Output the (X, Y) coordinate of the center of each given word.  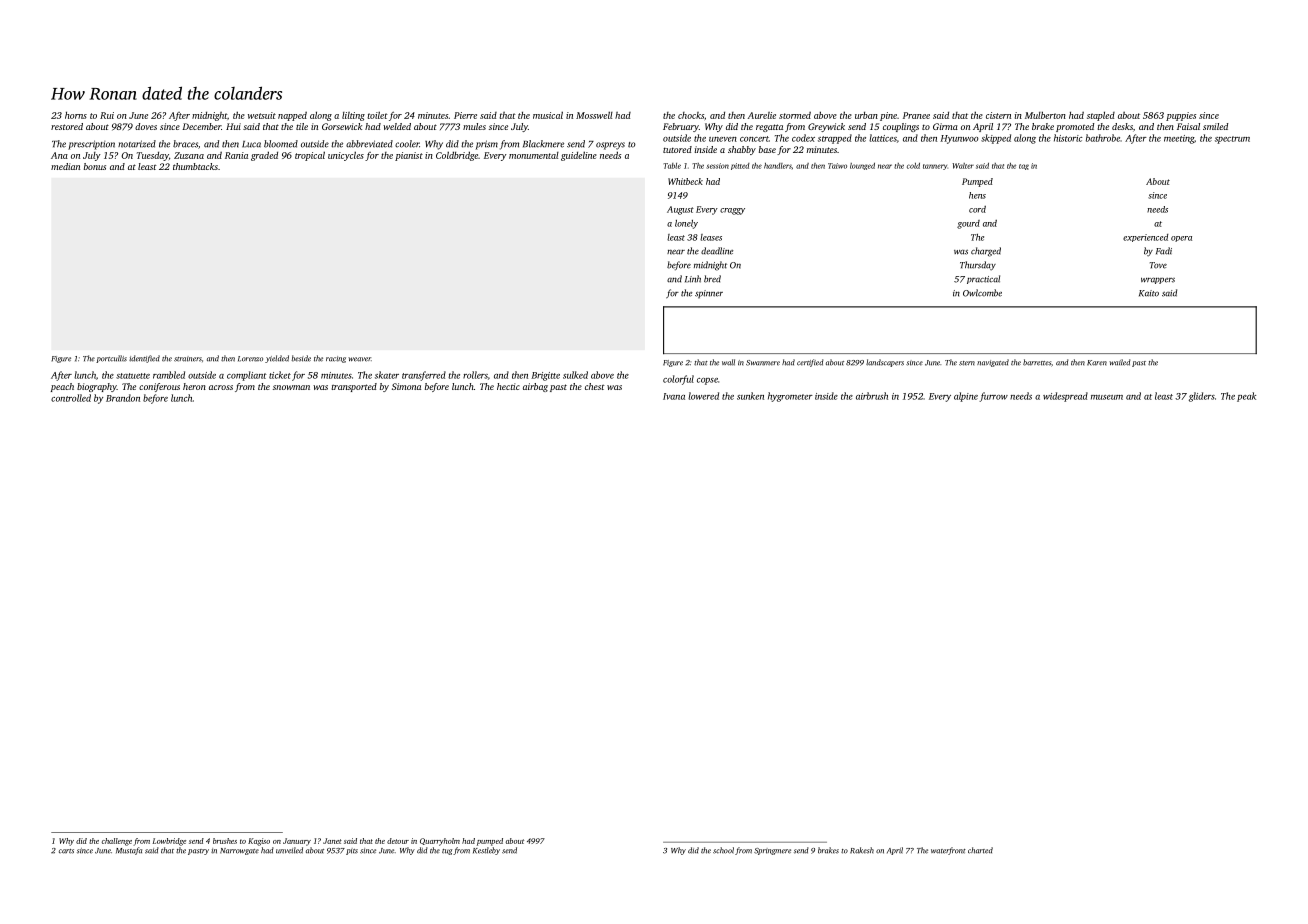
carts (66, 851)
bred (712, 279)
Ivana (674, 396)
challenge (117, 842)
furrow (993, 397)
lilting (353, 116)
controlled (71, 398)
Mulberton (1045, 115)
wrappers (1158, 280)
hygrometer (790, 397)
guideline (579, 156)
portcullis (111, 359)
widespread (1065, 397)
